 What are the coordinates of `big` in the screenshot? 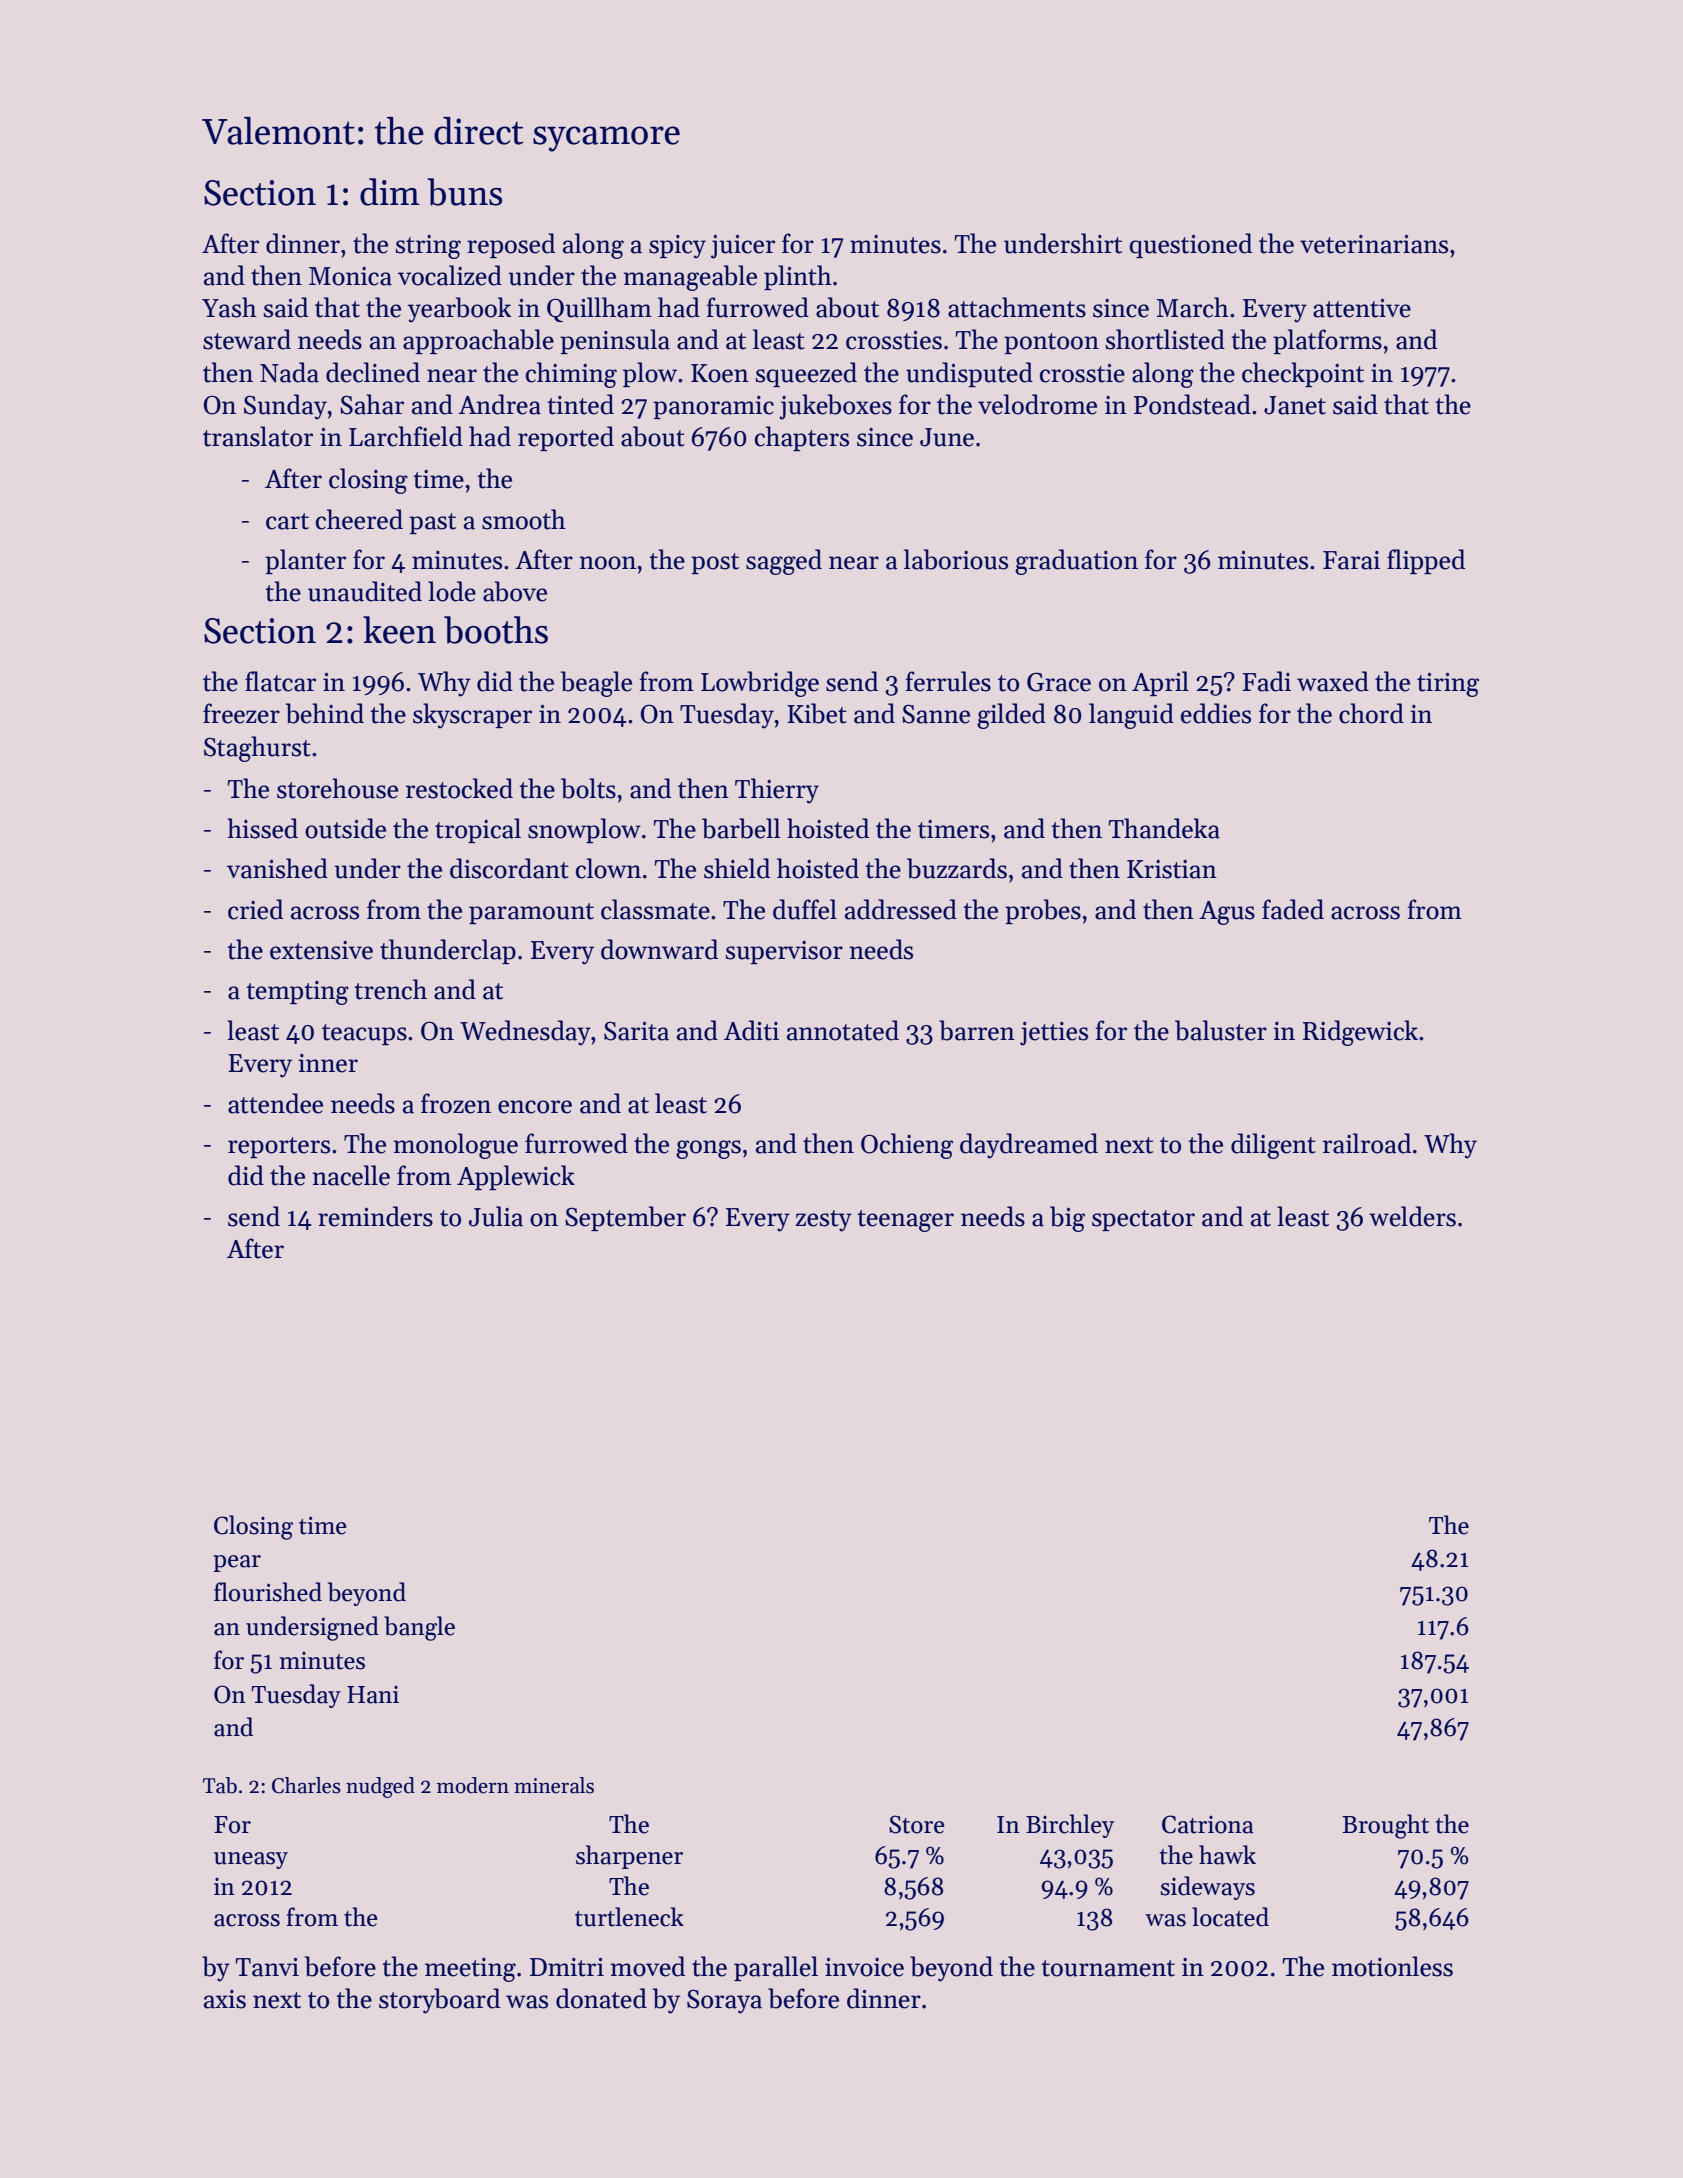 It's located at (1067, 1219).
